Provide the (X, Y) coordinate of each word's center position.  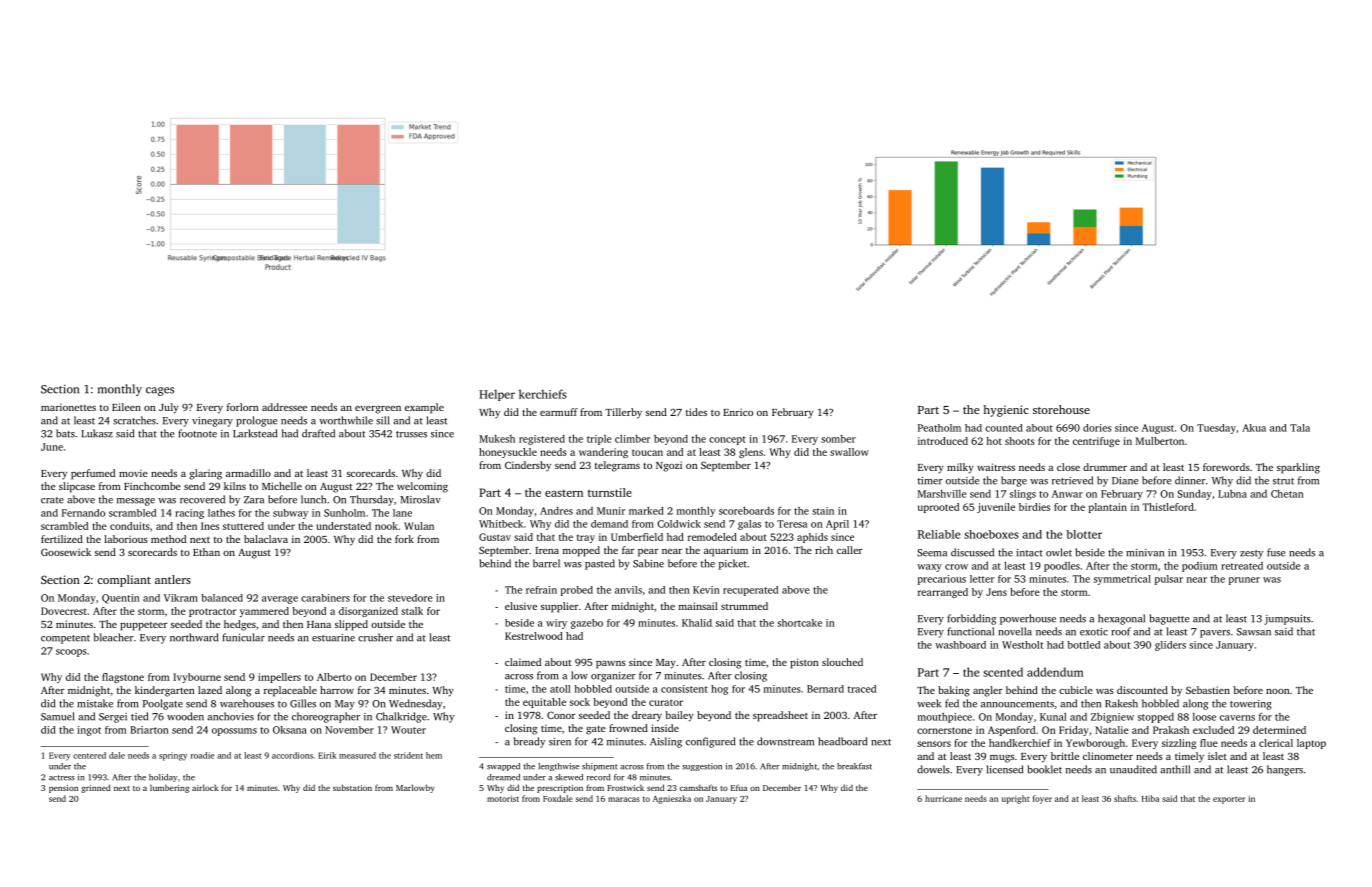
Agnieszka (672, 799)
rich (824, 550)
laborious (126, 539)
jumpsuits (1287, 620)
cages (160, 391)
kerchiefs (543, 394)
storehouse (1061, 409)
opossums (234, 732)
